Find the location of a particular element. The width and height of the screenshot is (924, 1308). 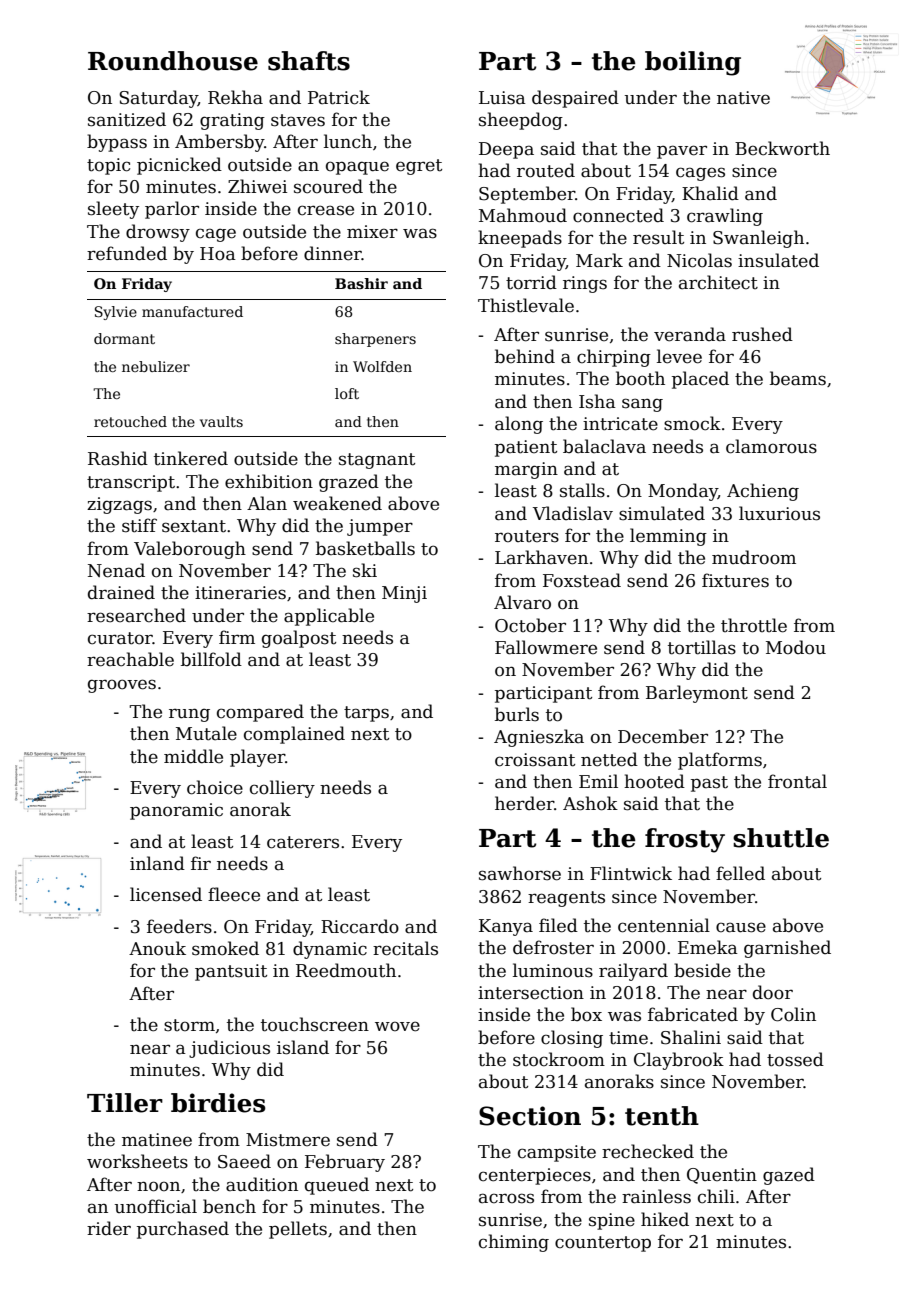

Luisa is located at coordinates (502, 98).
